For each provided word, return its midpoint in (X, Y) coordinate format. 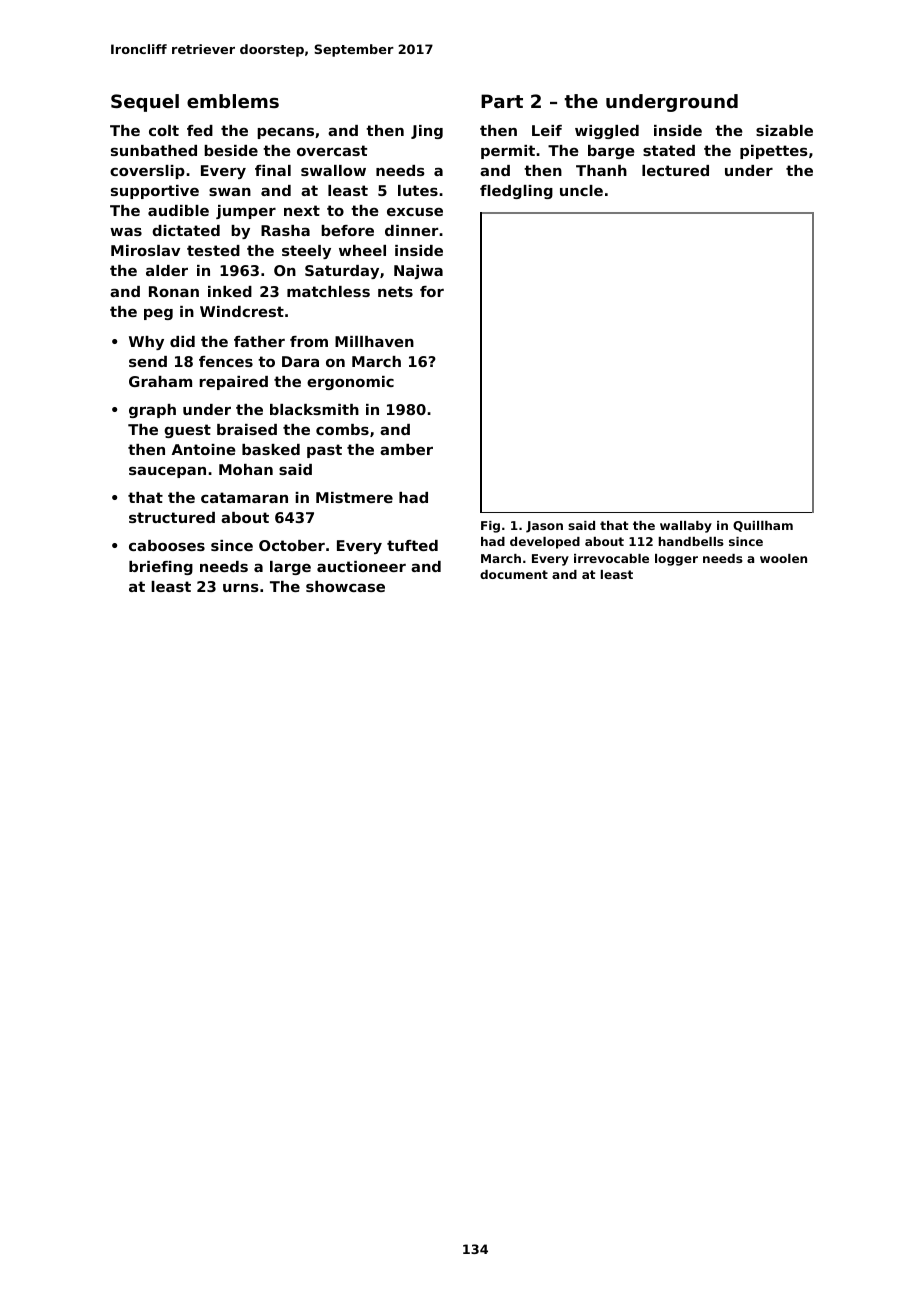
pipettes (774, 152)
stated (669, 150)
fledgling (516, 192)
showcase (345, 586)
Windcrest (242, 311)
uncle (581, 190)
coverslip (147, 172)
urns (241, 588)
